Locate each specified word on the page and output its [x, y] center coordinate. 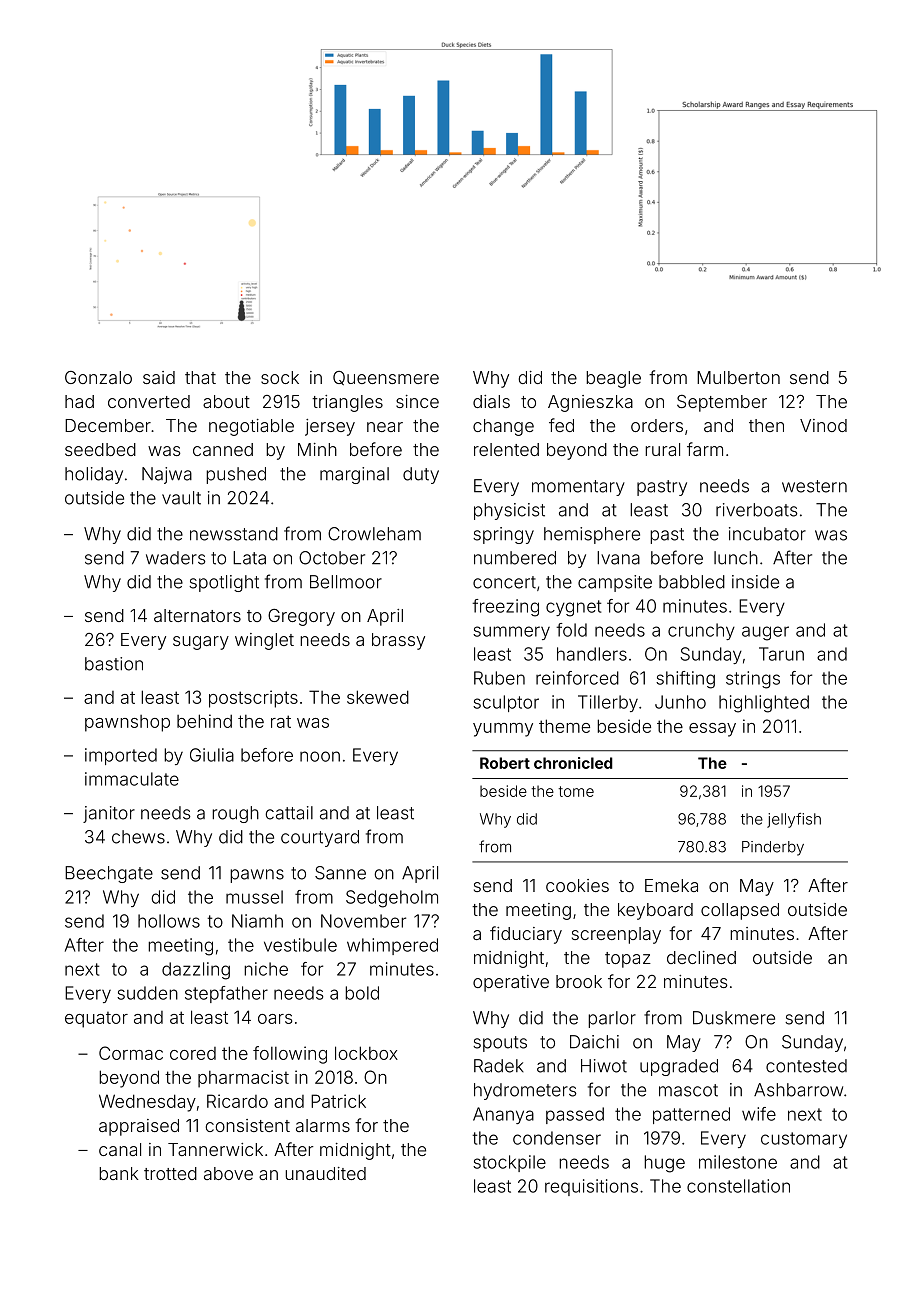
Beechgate [109, 874]
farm [705, 449]
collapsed [740, 911]
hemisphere [592, 535]
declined [701, 957]
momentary [578, 488]
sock [280, 377]
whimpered [392, 946]
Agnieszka [590, 403]
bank [118, 1173]
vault [181, 498]
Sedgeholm [392, 899]
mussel [254, 897]
